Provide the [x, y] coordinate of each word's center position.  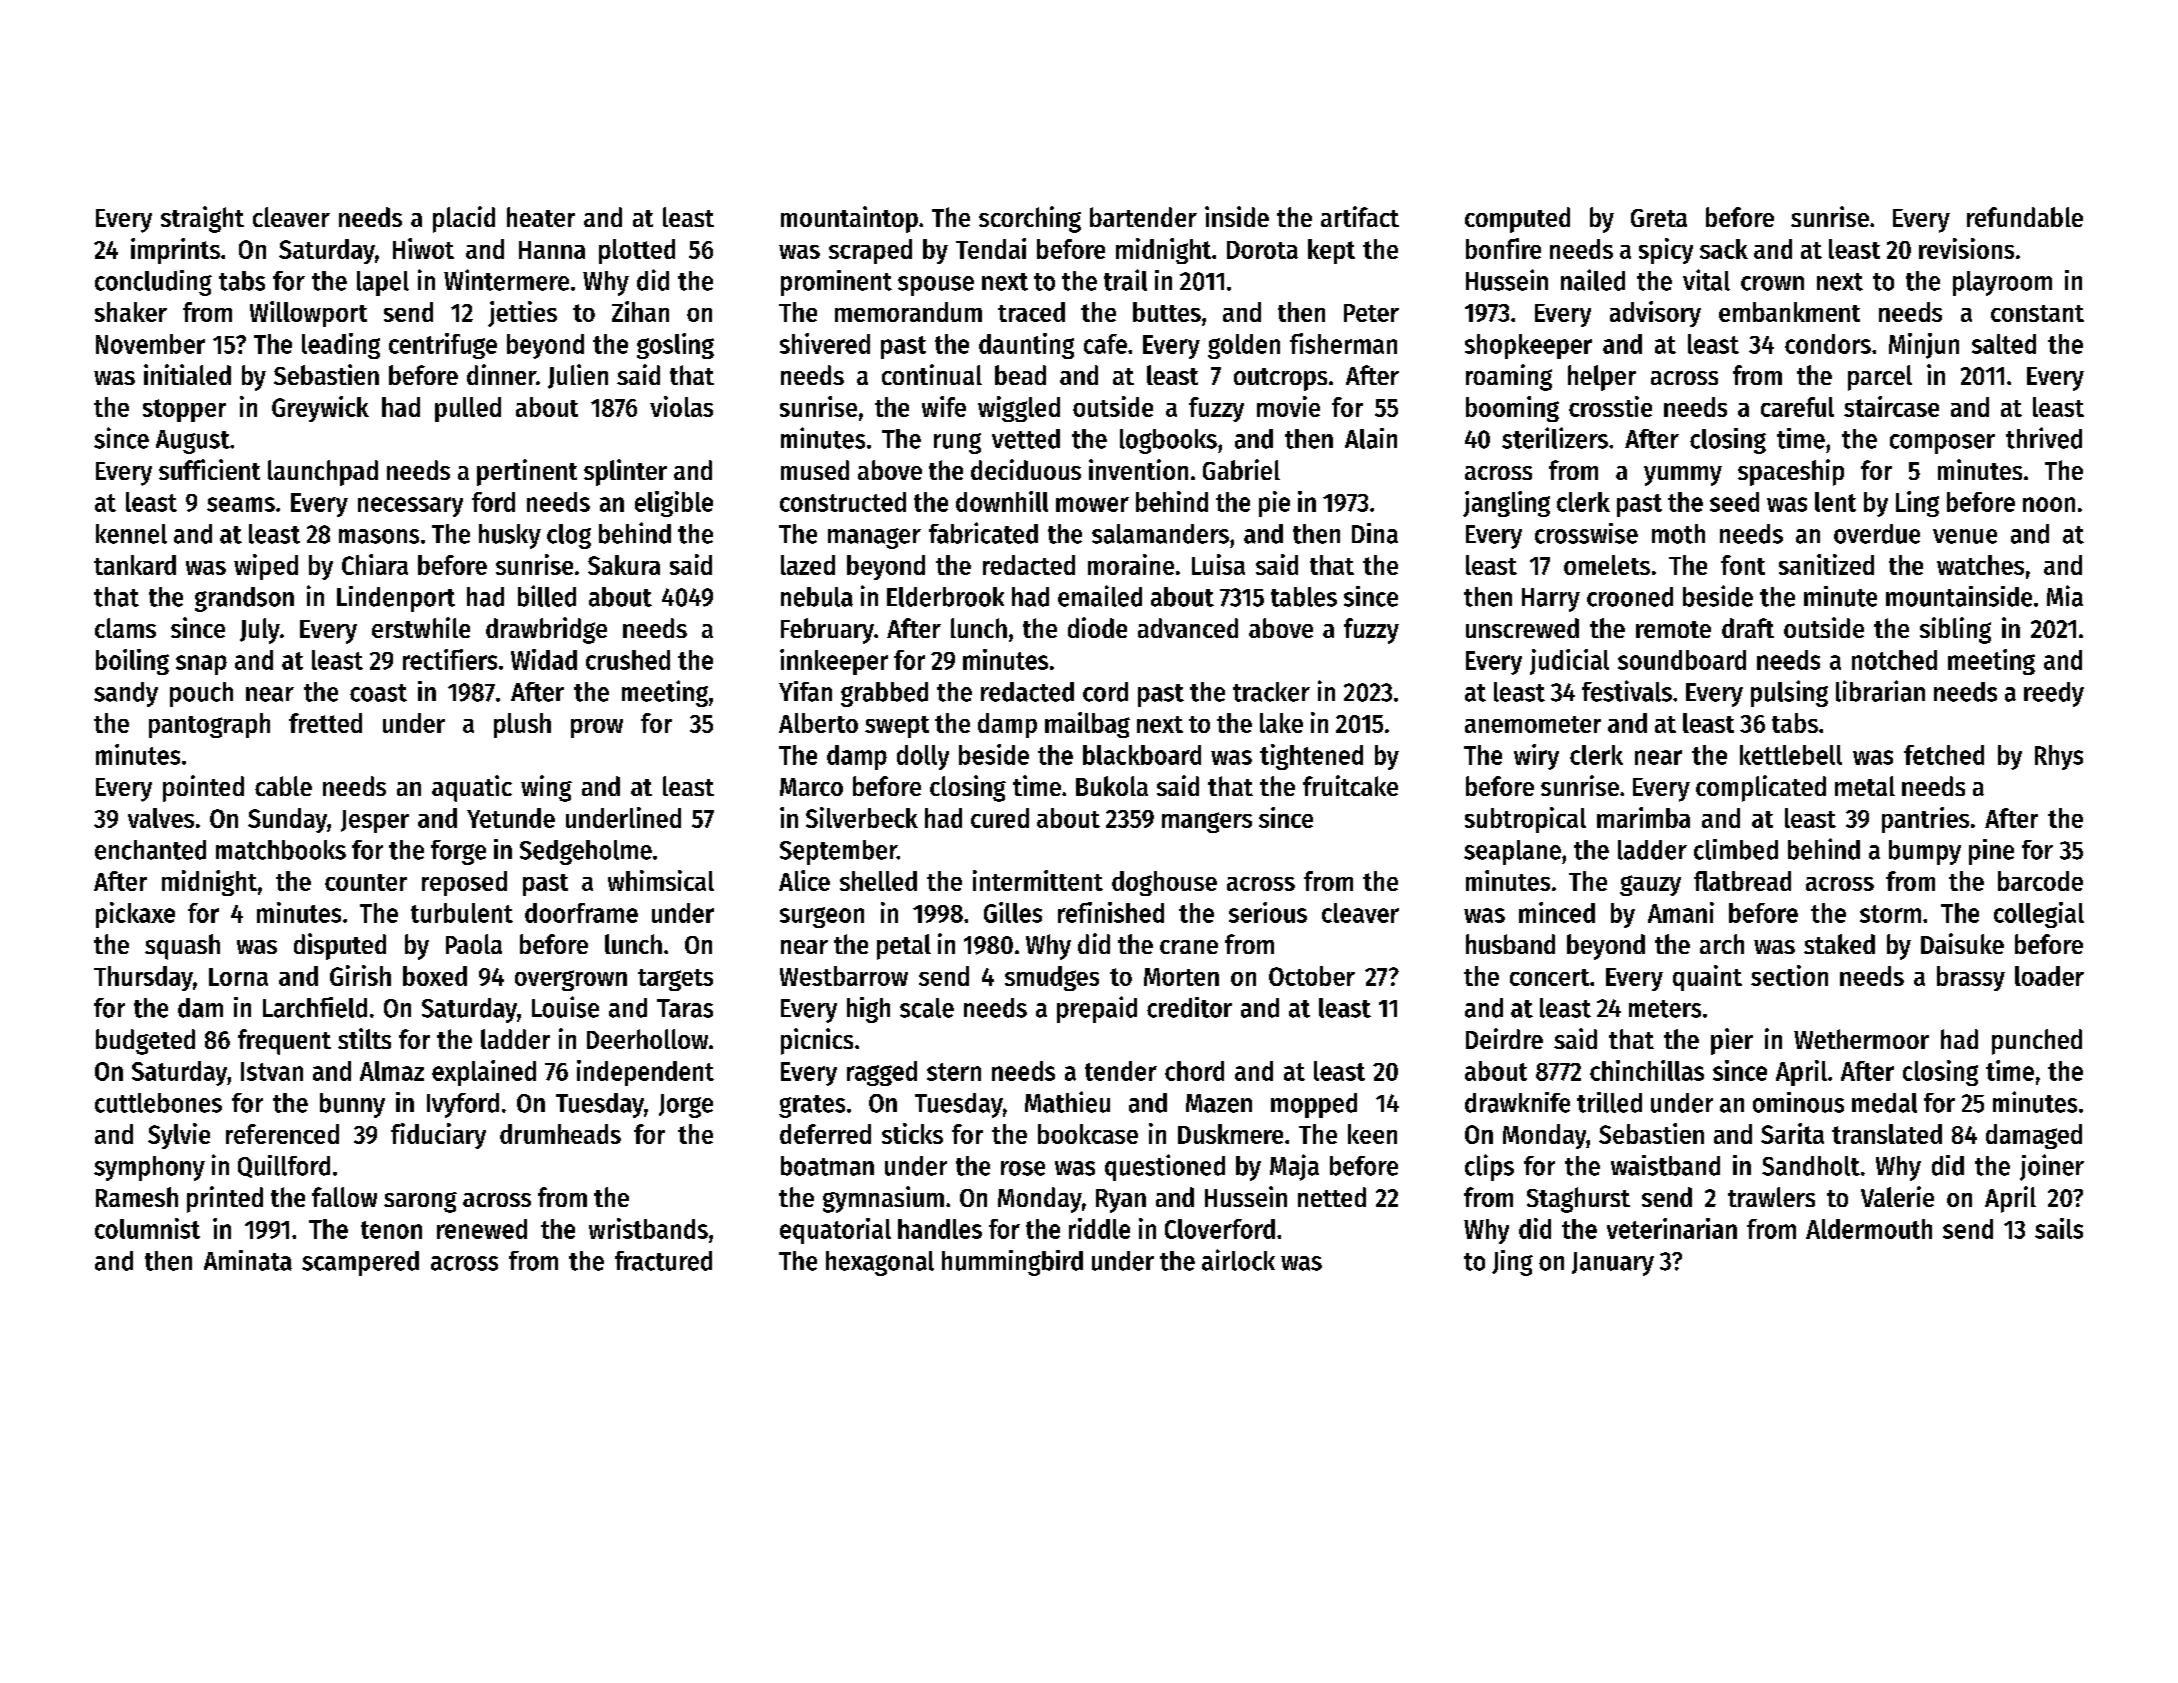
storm [1890, 914]
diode [1097, 627]
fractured [663, 1261]
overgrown [571, 980]
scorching [1030, 219]
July [260, 631]
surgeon [822, 917]
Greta [1659, 218]
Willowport [308, 314]
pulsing [1789, 693]
